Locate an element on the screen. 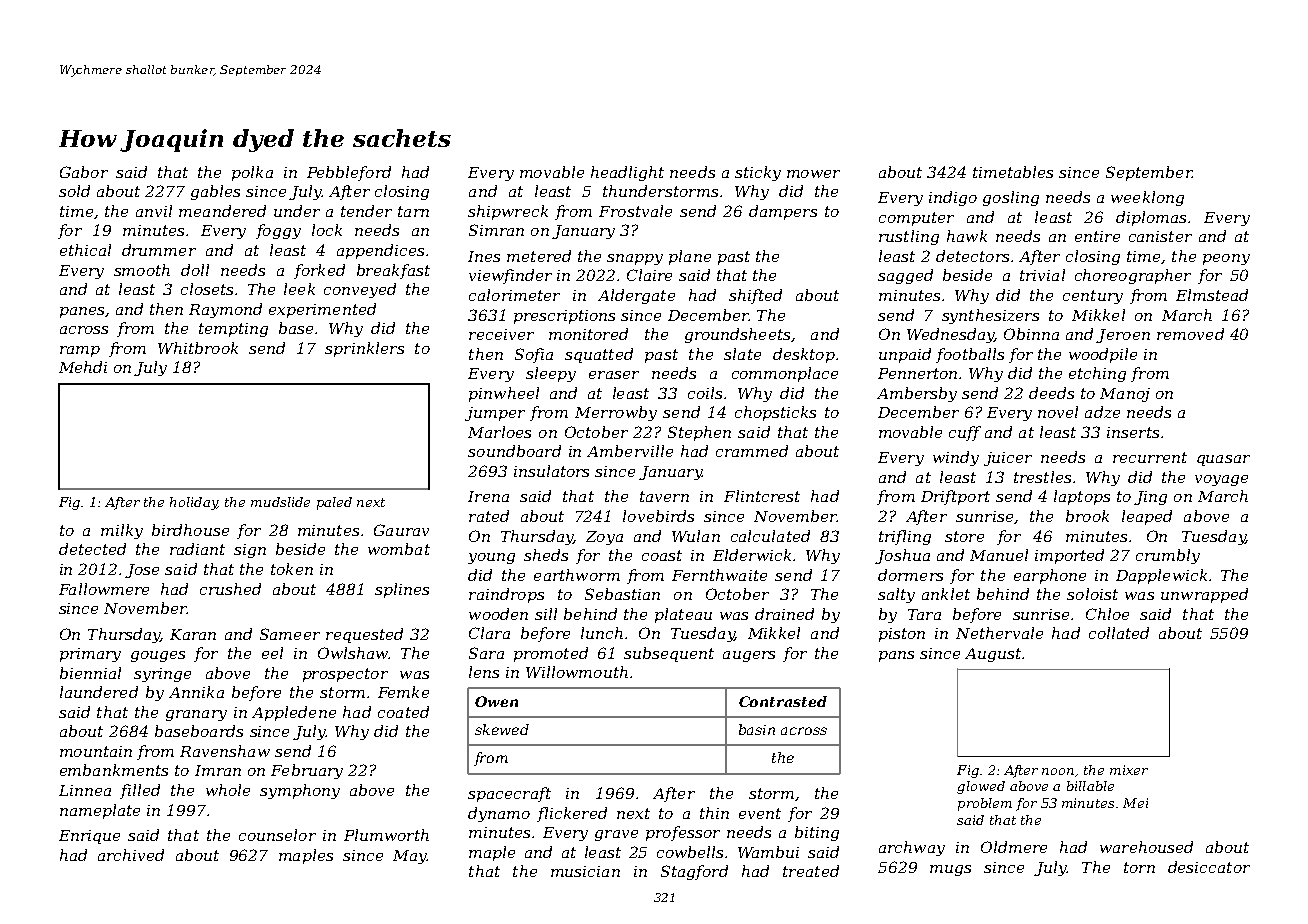 Image resolution: width=1308 pixels, height=924 pixels. recurrent is located at coordinates (1150, 457).
